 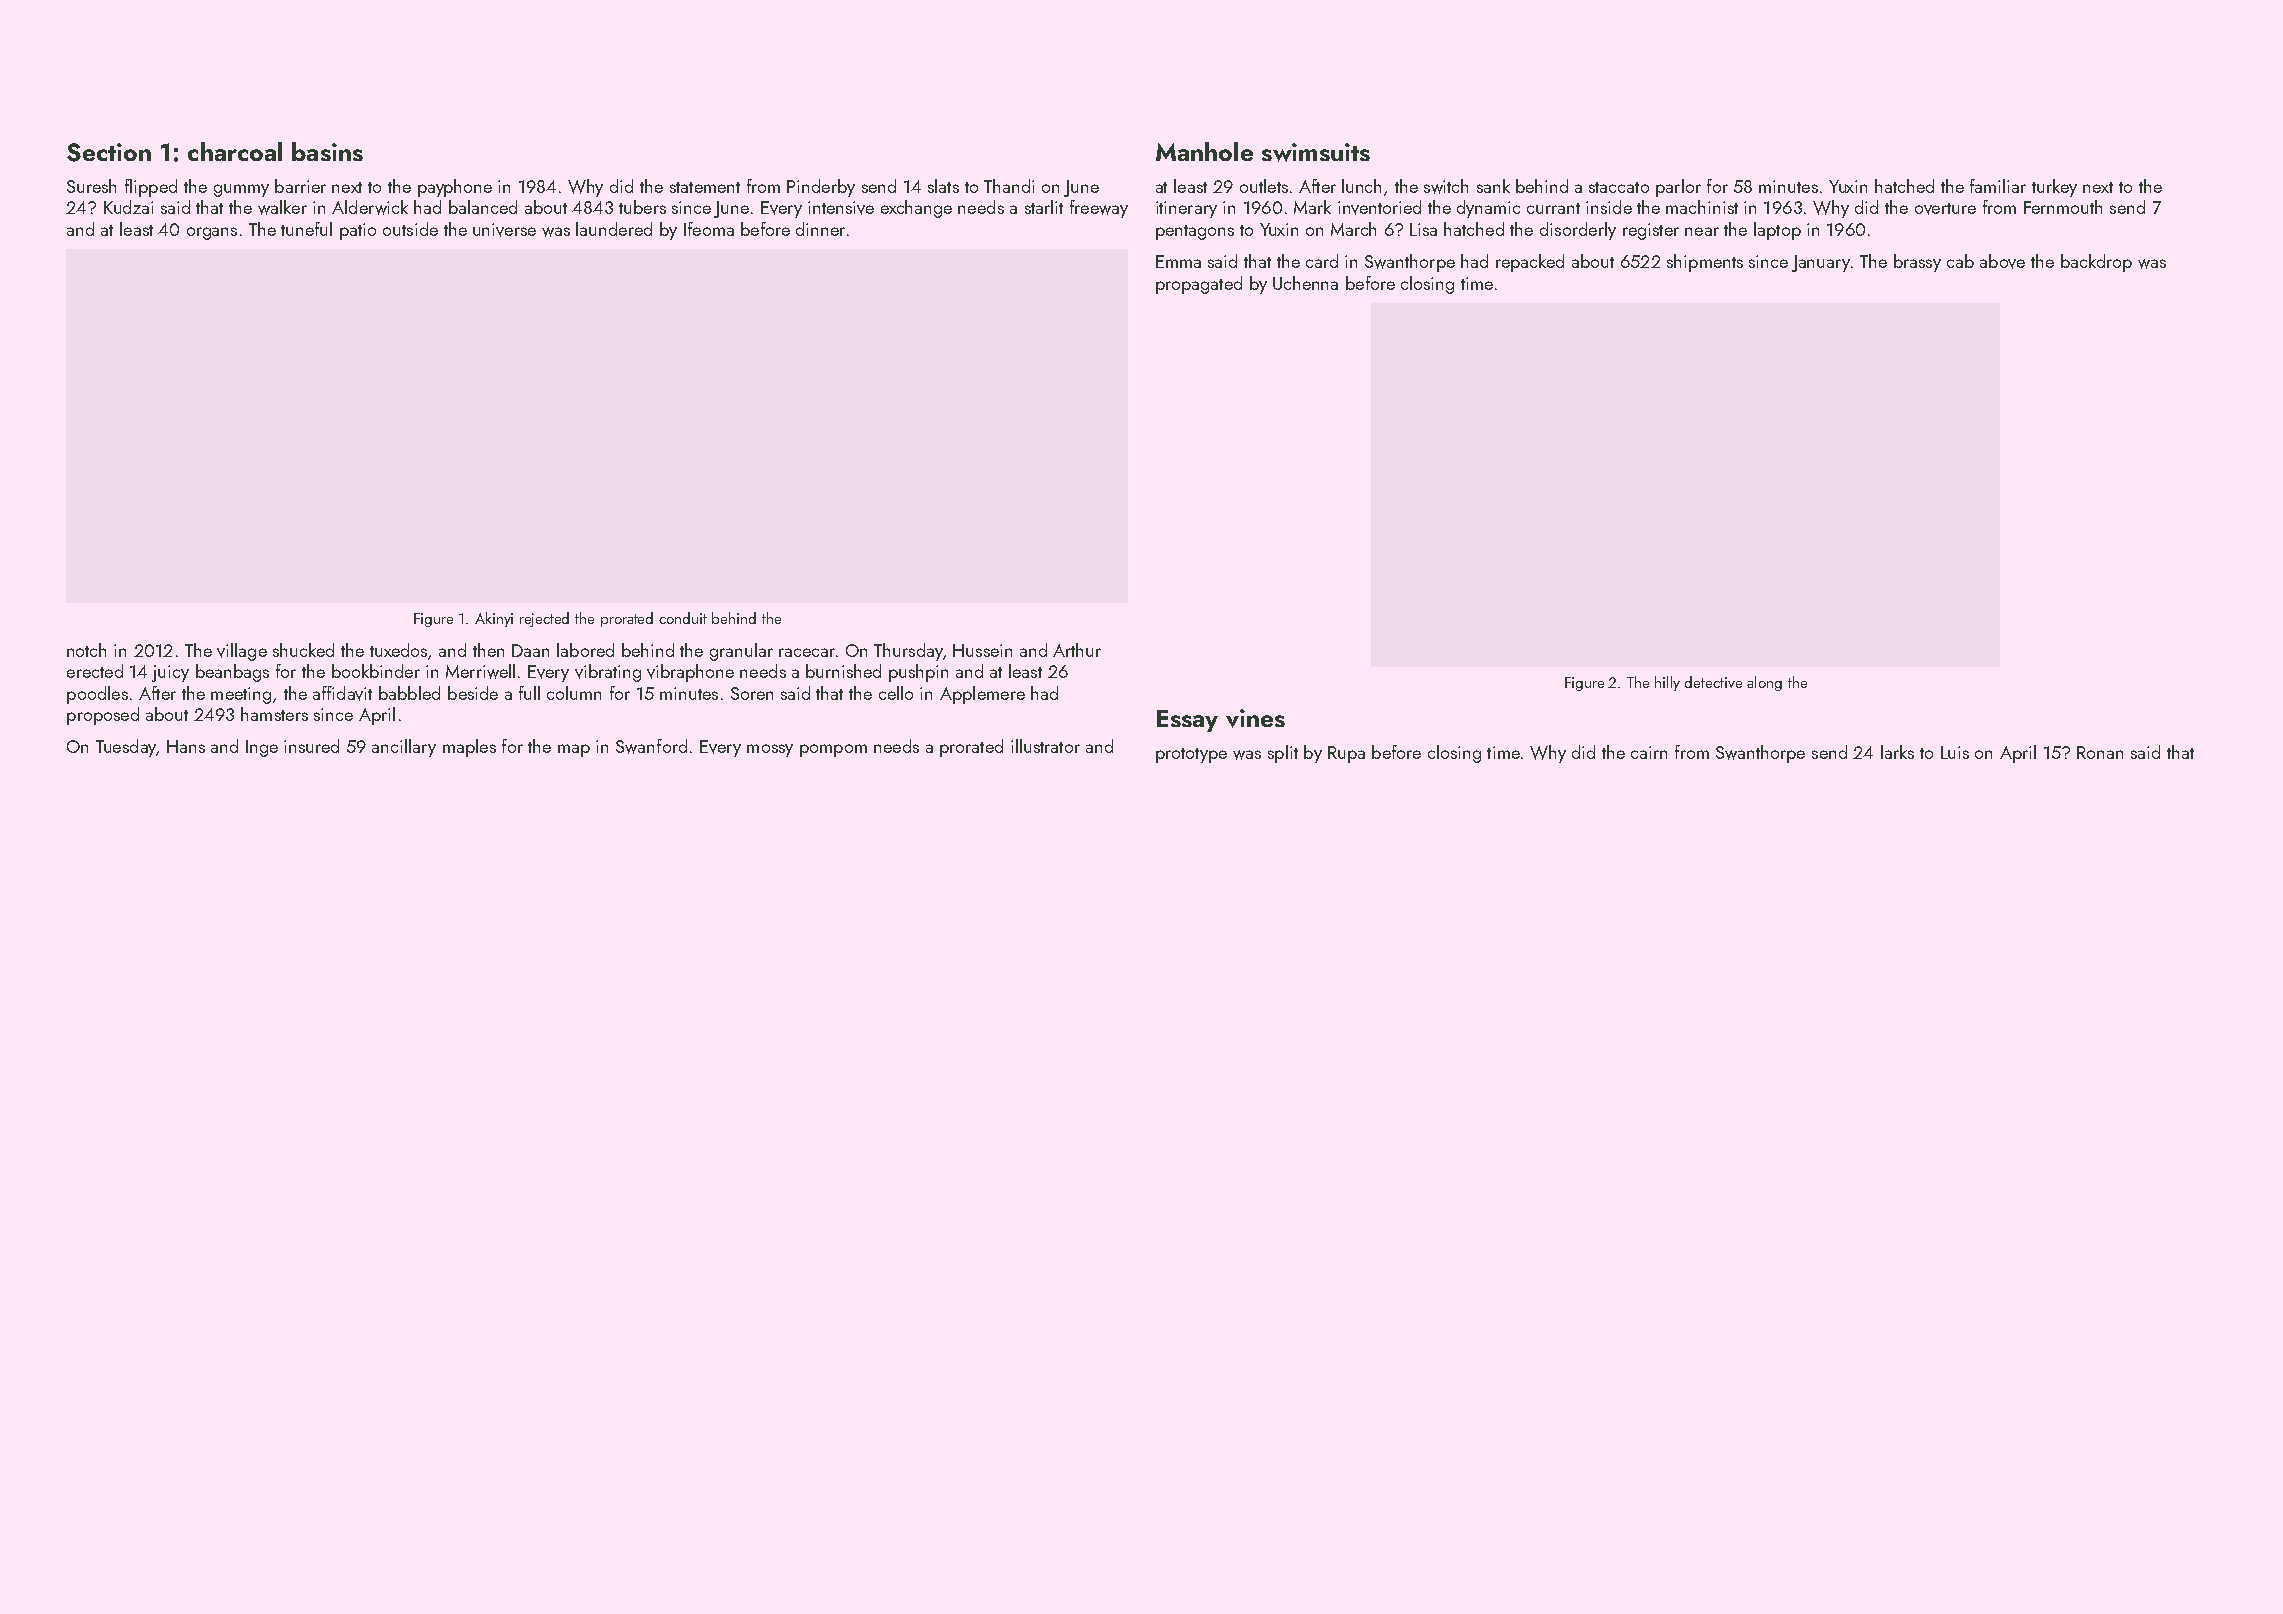 What do you see at coordinates (1316, 152) in the document?
I see `swimsuits` at bounding box center [1316, 152].
